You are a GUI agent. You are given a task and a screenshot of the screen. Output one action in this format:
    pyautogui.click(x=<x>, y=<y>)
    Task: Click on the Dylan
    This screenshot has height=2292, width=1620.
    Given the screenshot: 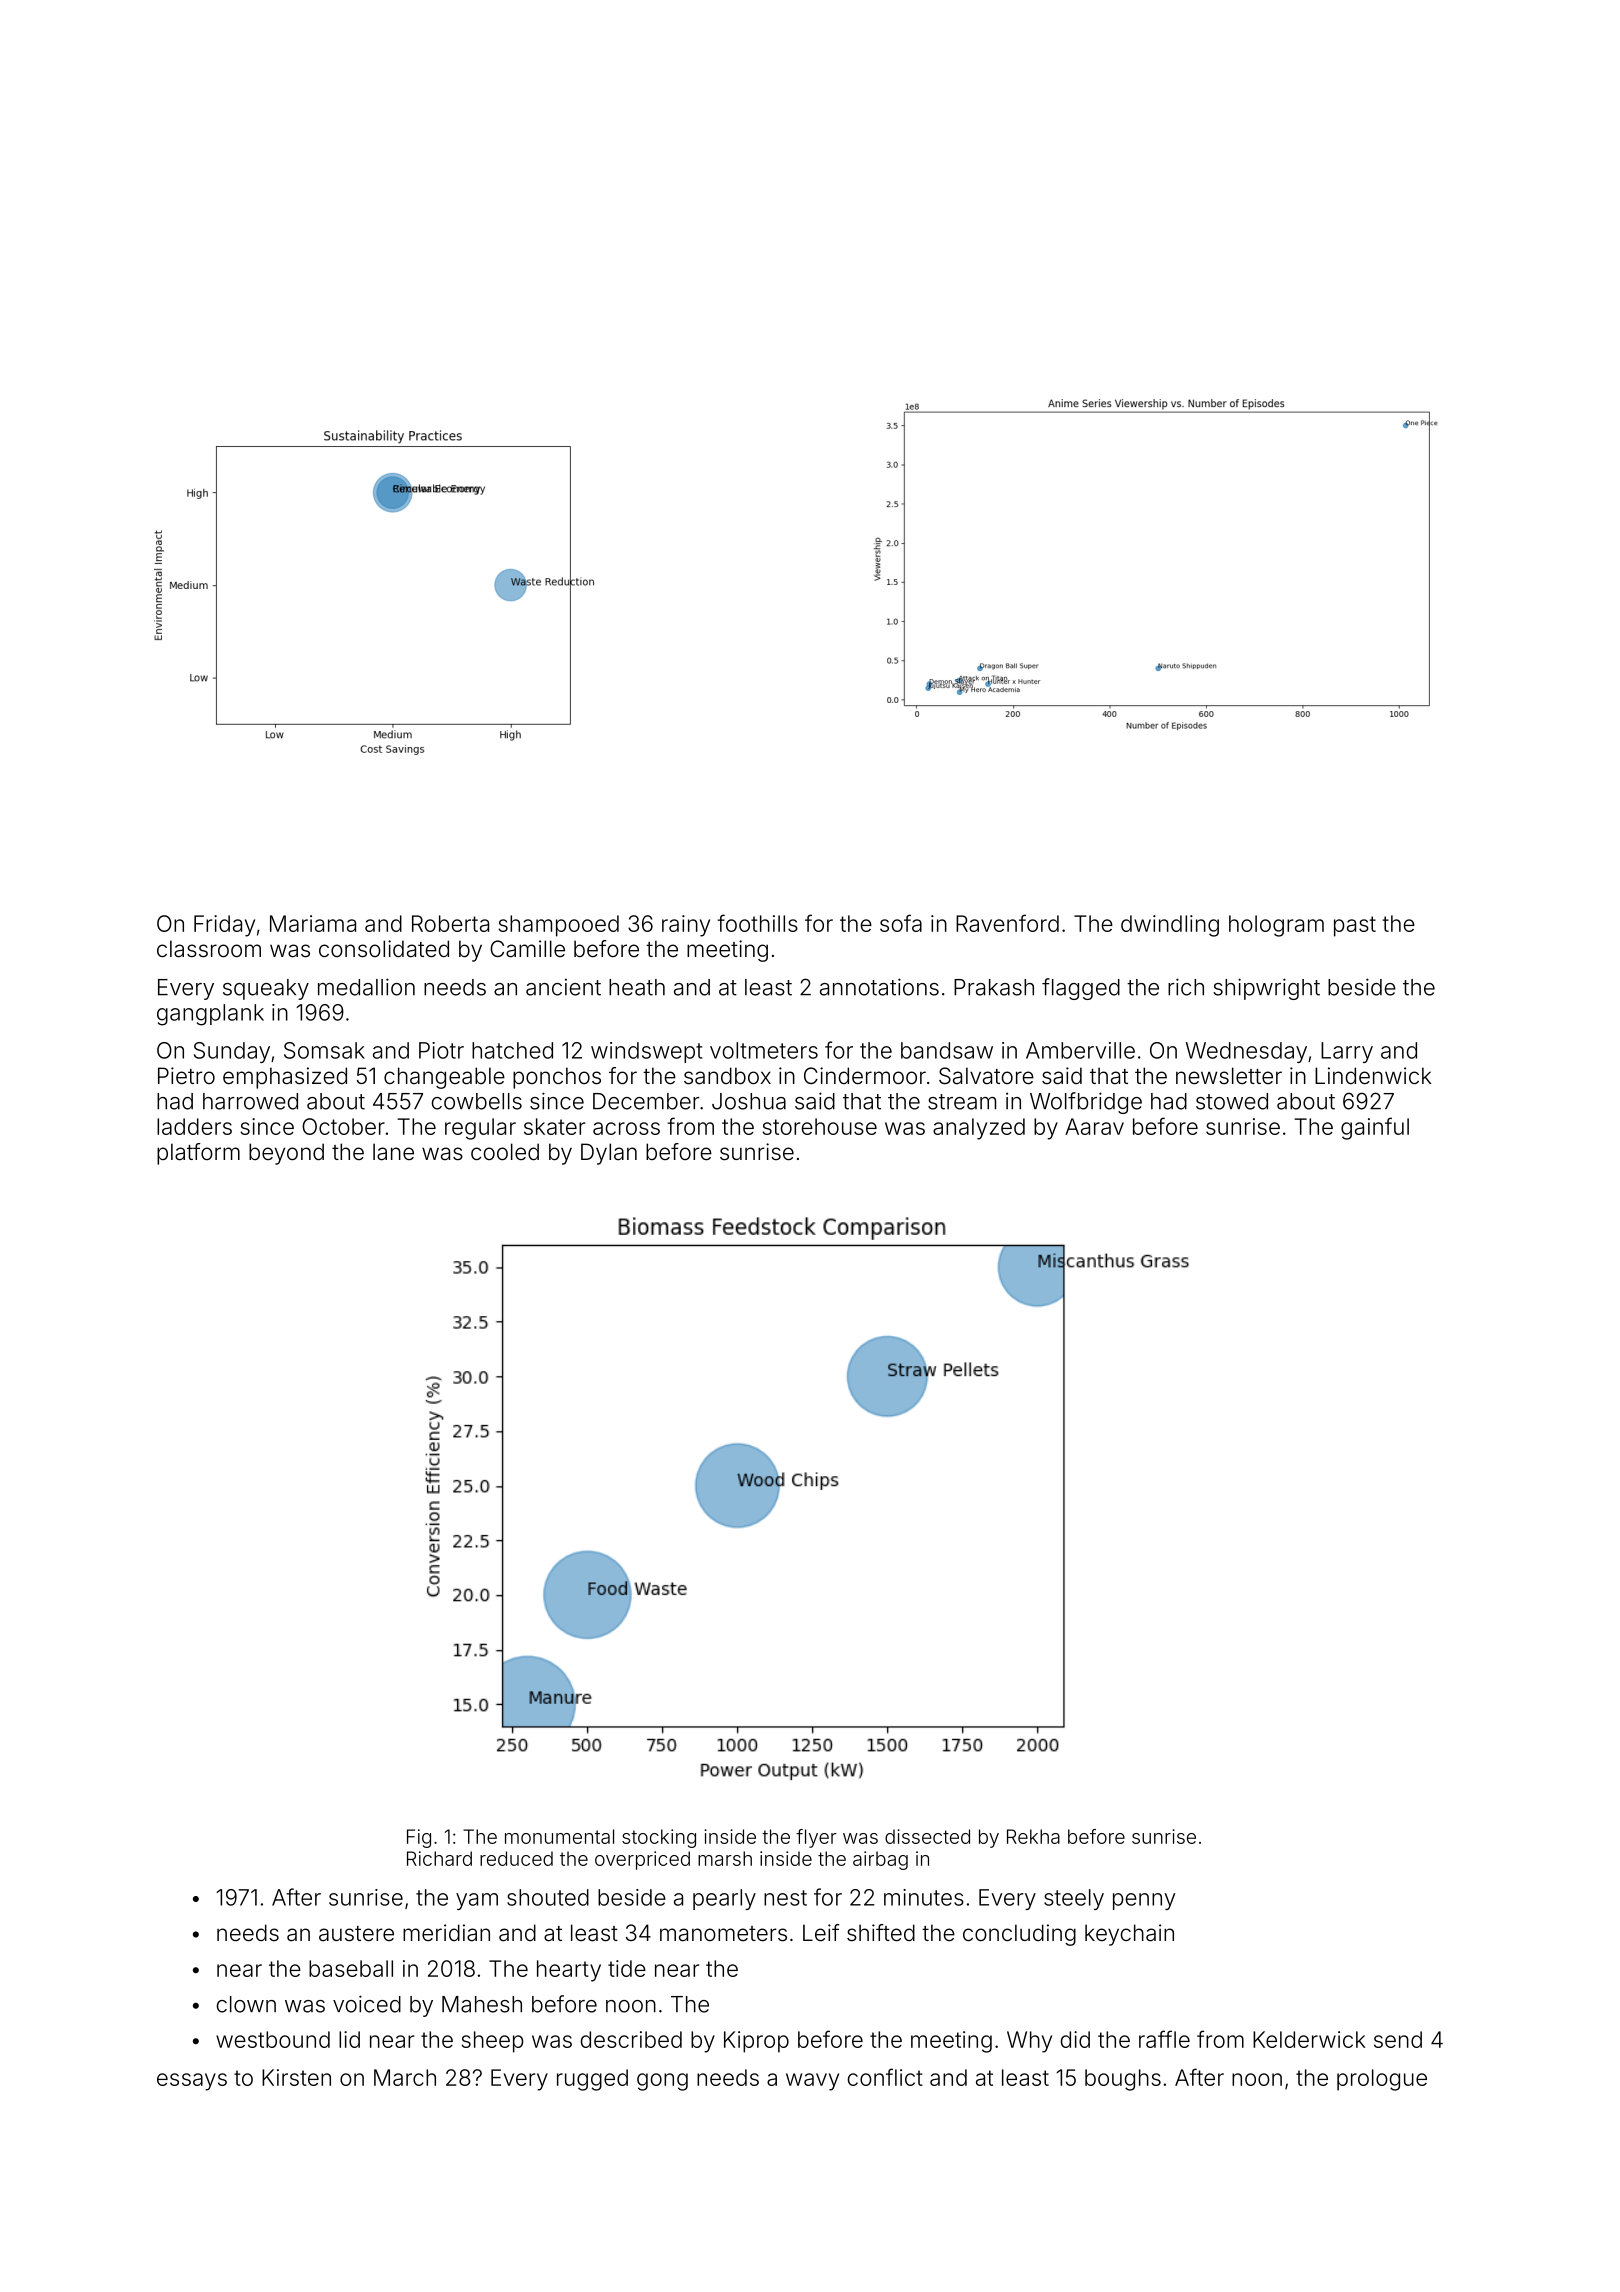 What is the action you would take?
    pyautogui.click(x=609, y=1154)
